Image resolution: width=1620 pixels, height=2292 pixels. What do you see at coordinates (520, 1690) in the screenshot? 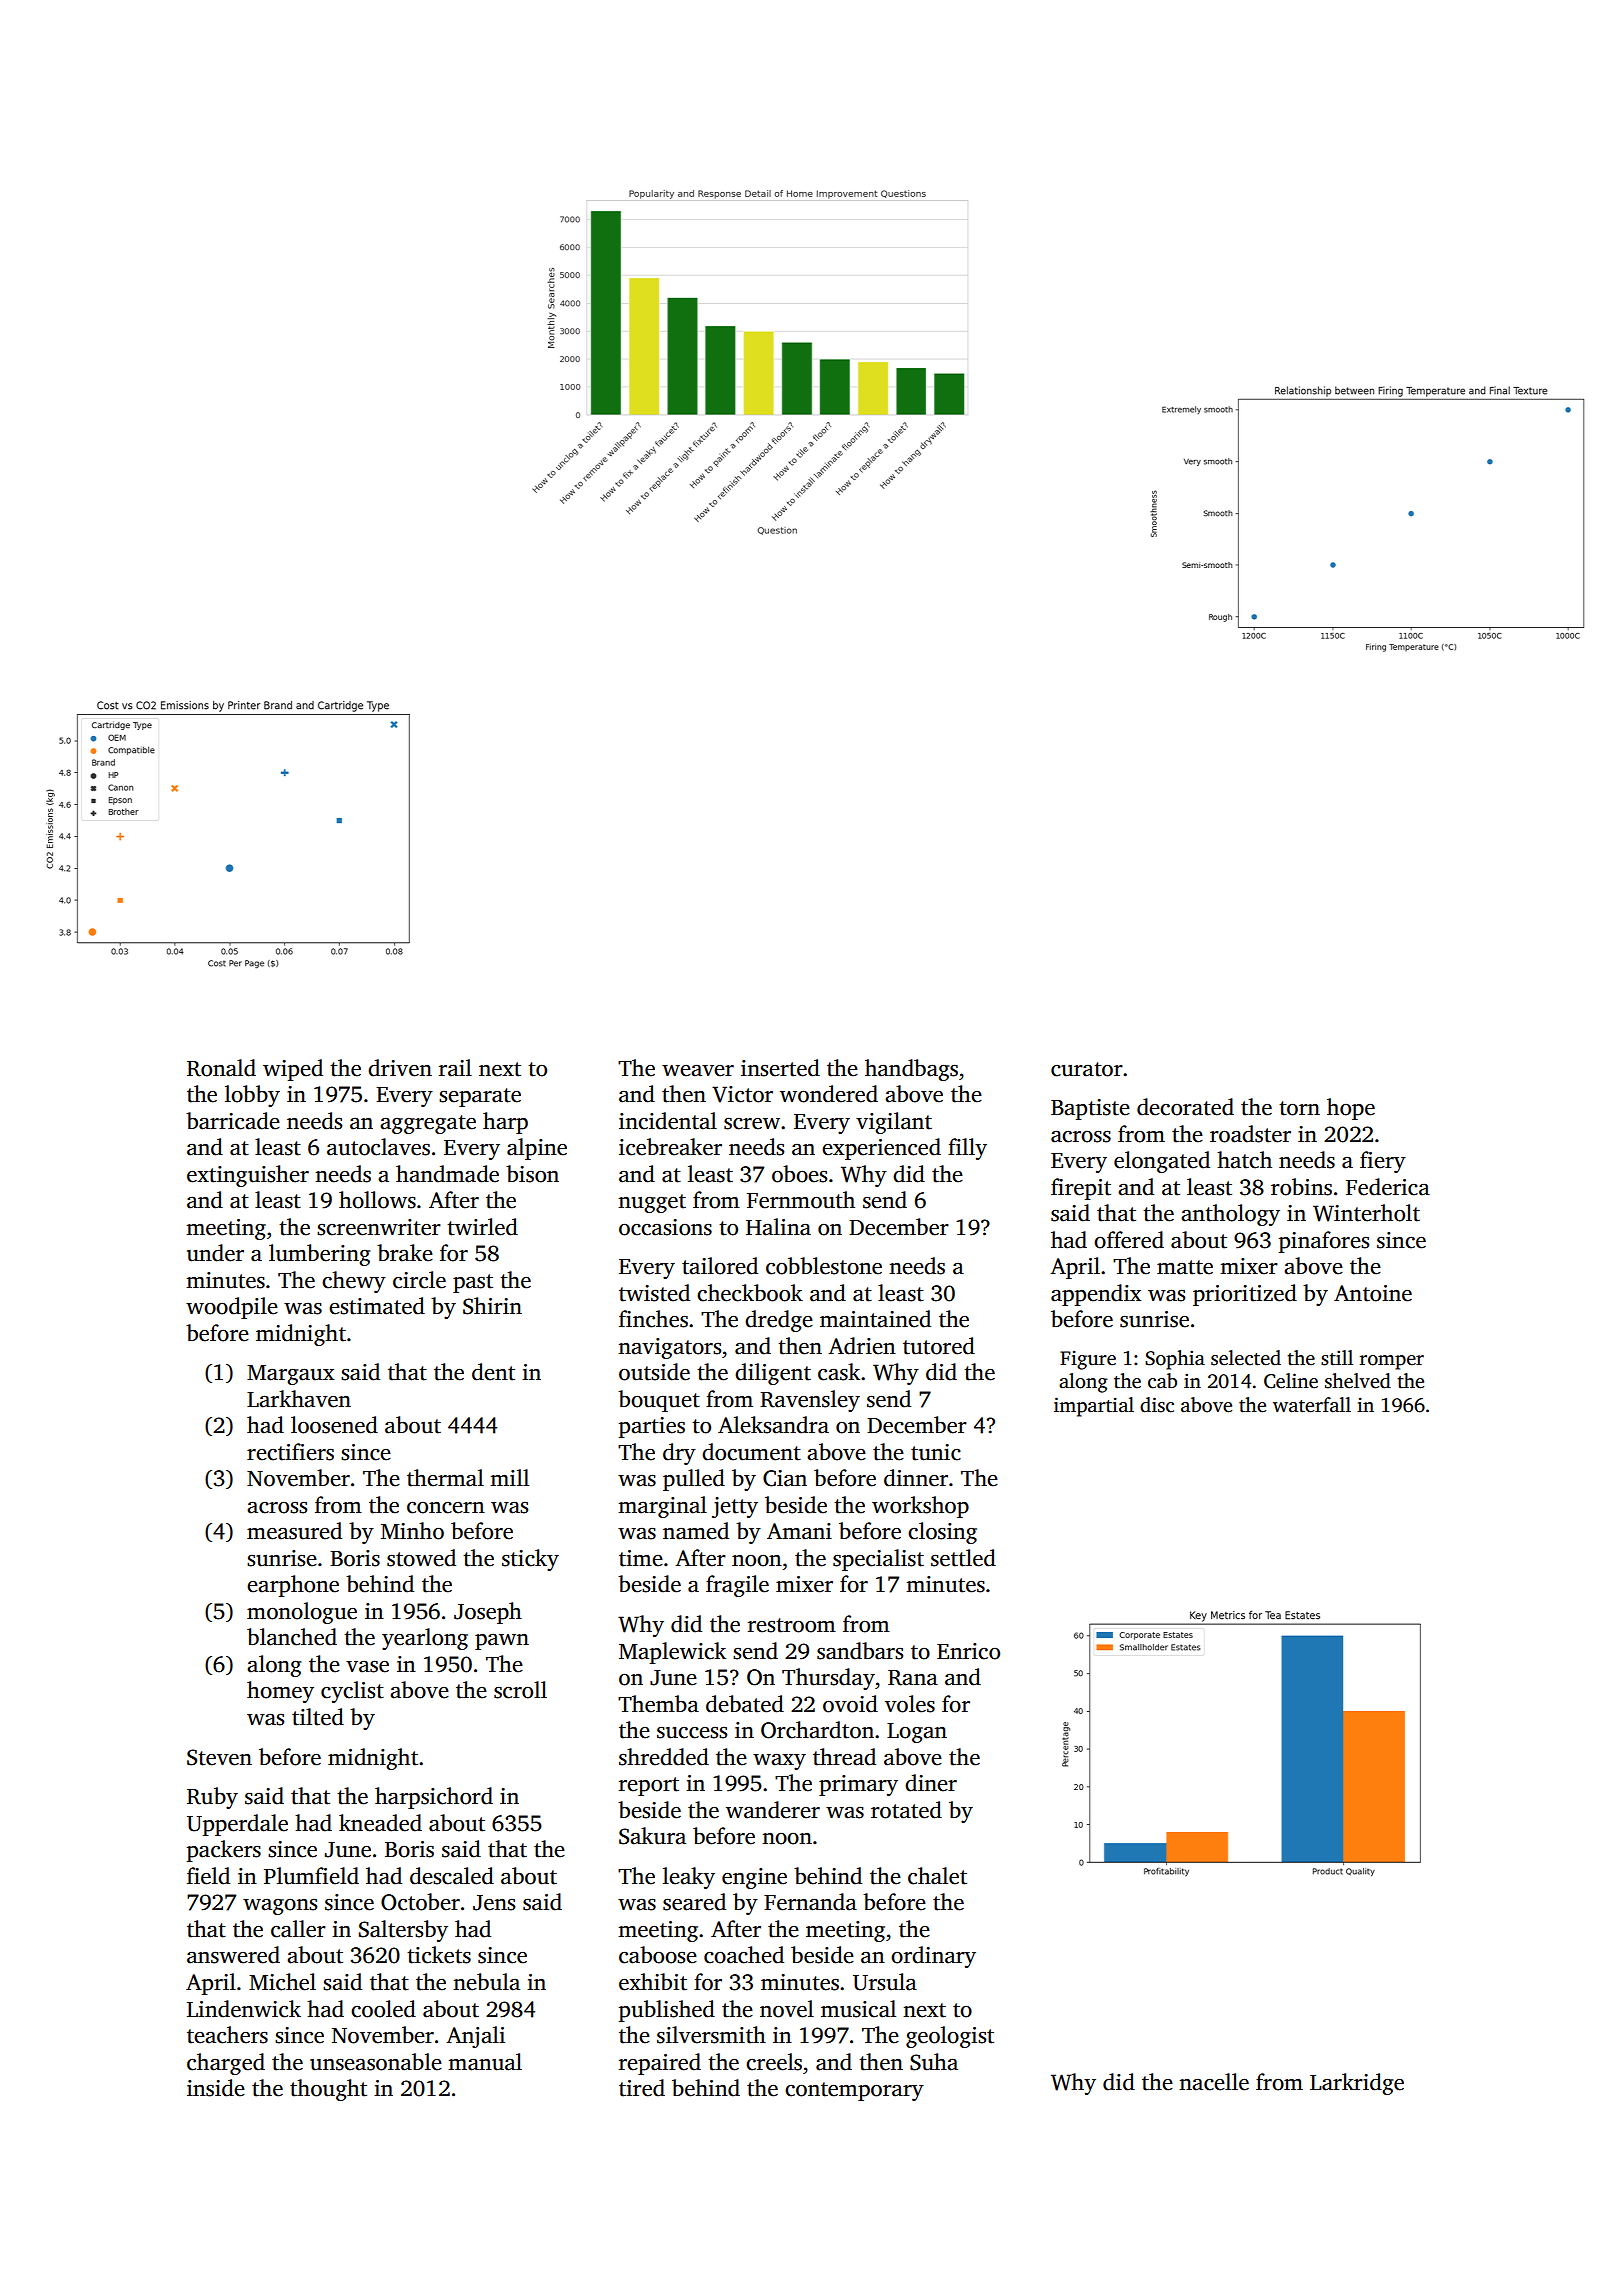
I see `scroll` at bounding box center [520, 1690].
